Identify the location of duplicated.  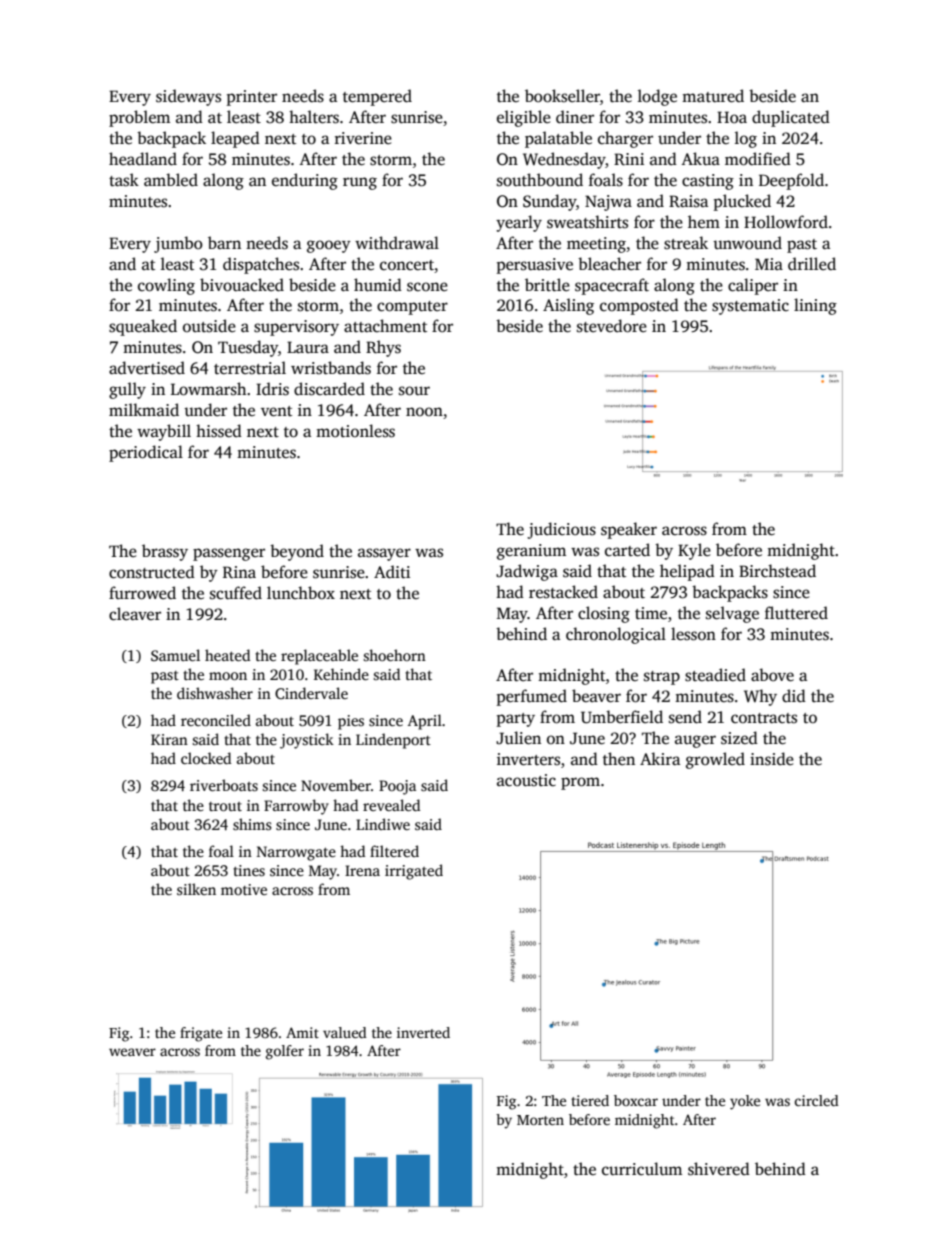
(791, 118).
